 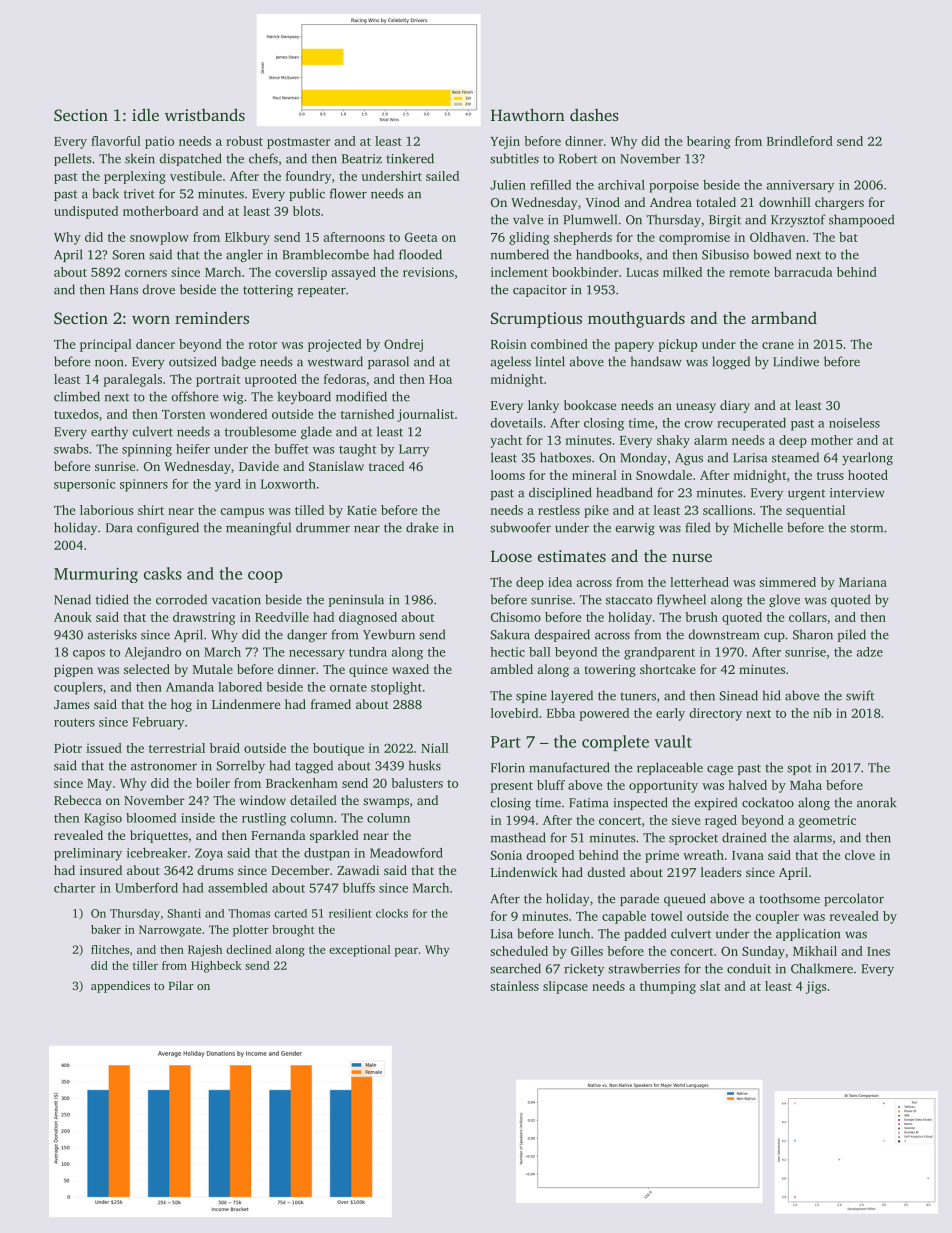 I want to click on Umberford, so click(x=146, y=888).
